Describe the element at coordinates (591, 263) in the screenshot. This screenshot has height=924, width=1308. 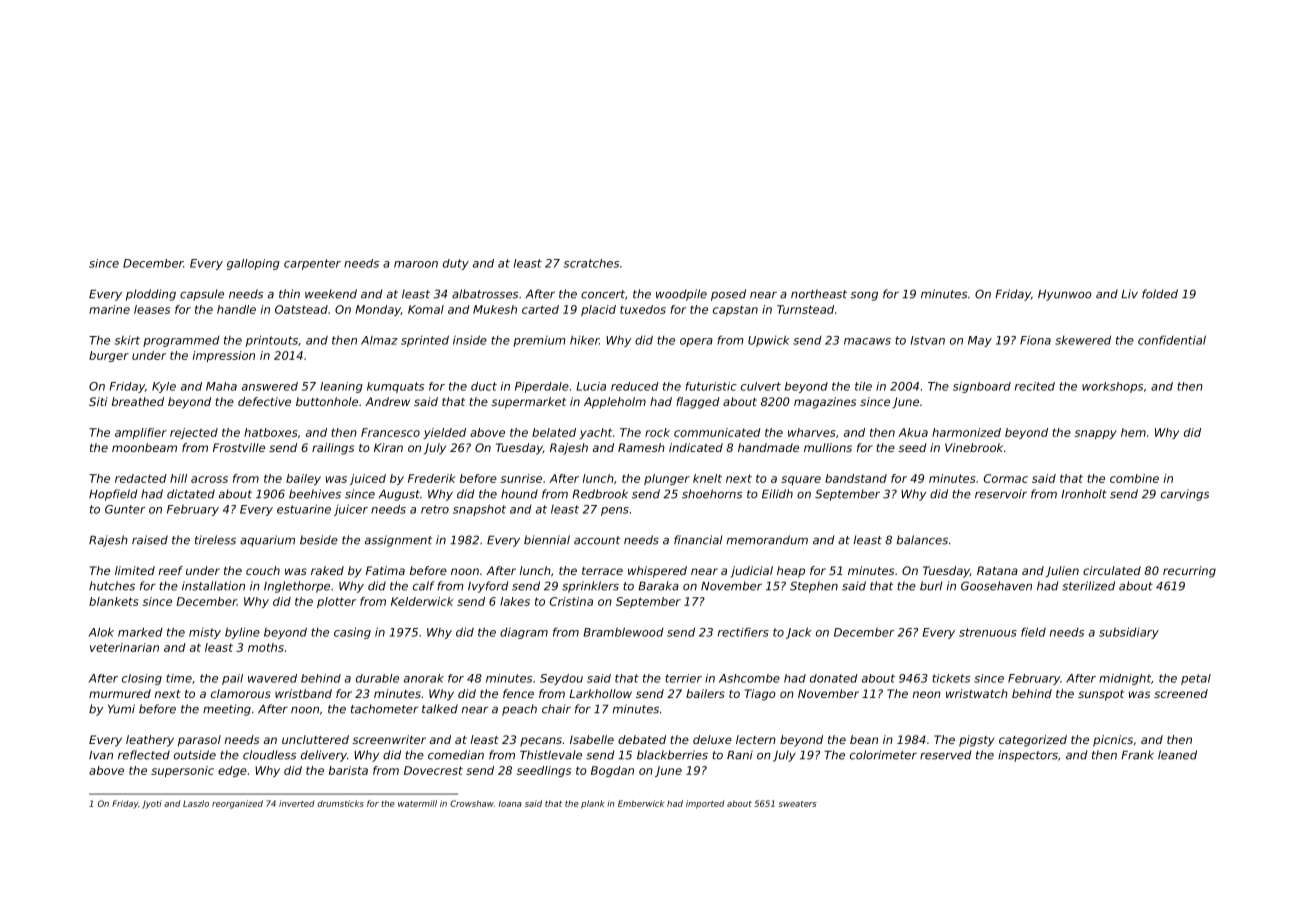
I see `scratches` at that location.
